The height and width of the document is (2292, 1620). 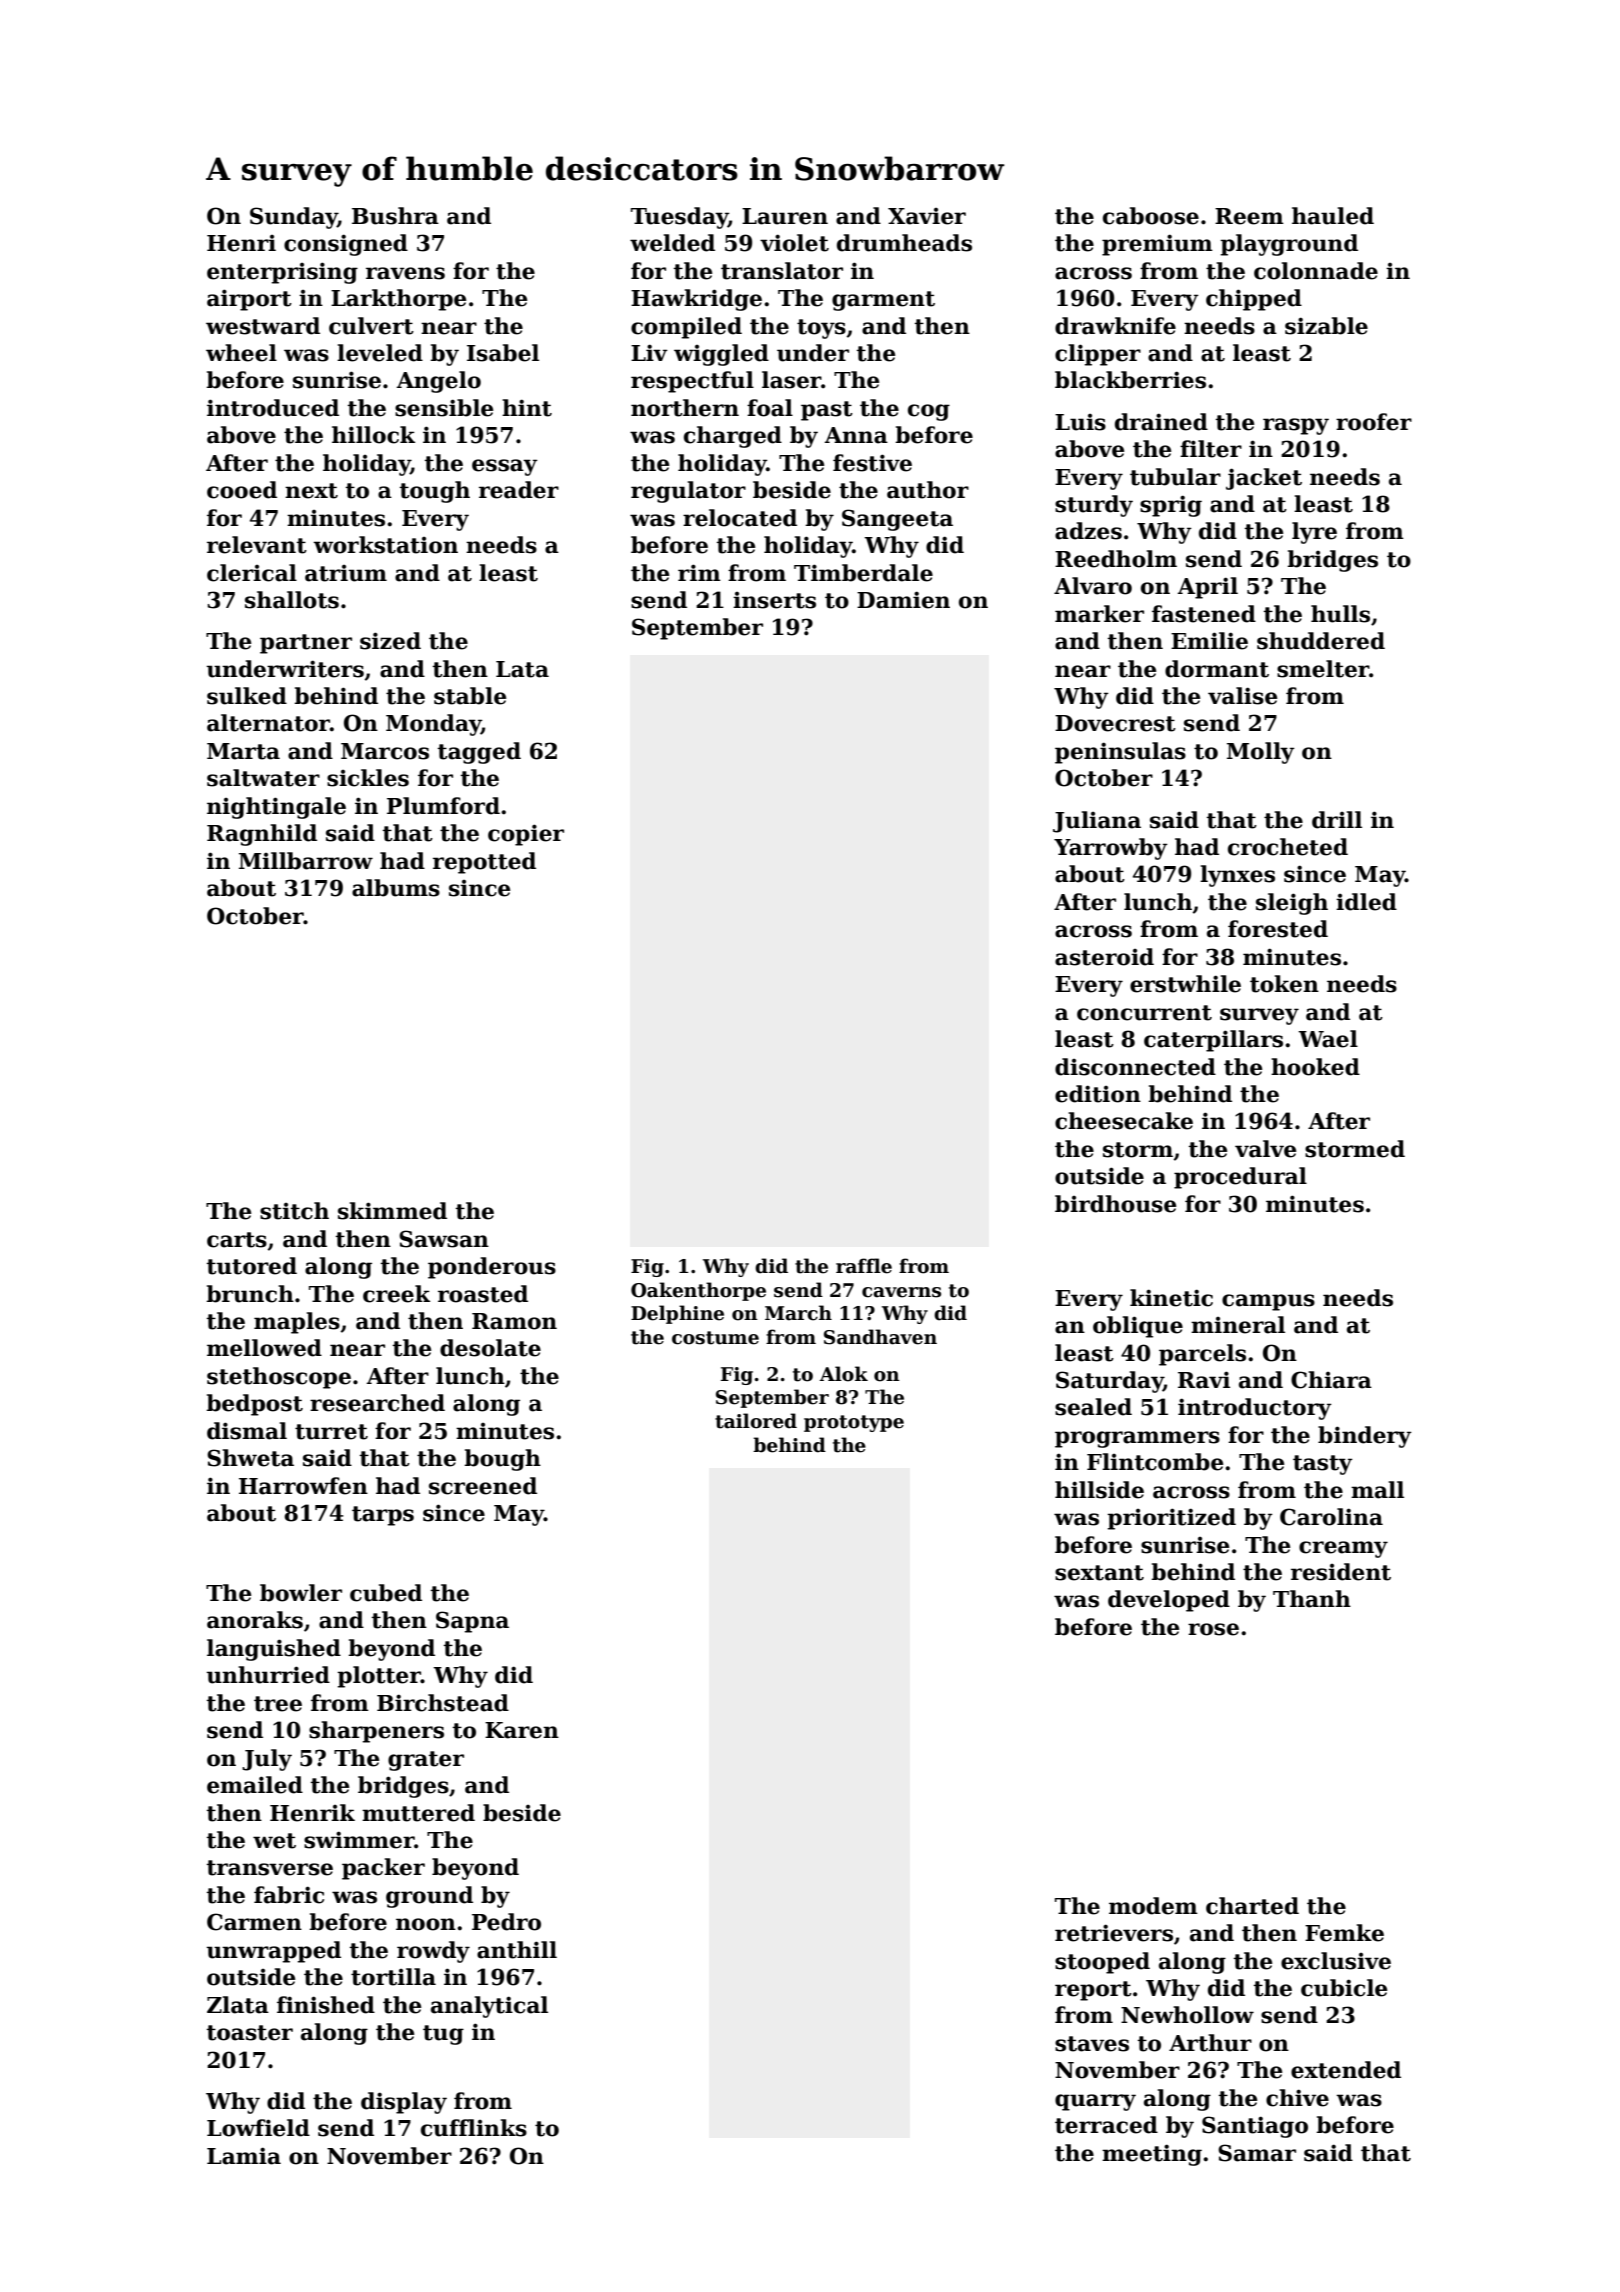 I want to click on Harrowfen, so click(x=303, y=1486).
